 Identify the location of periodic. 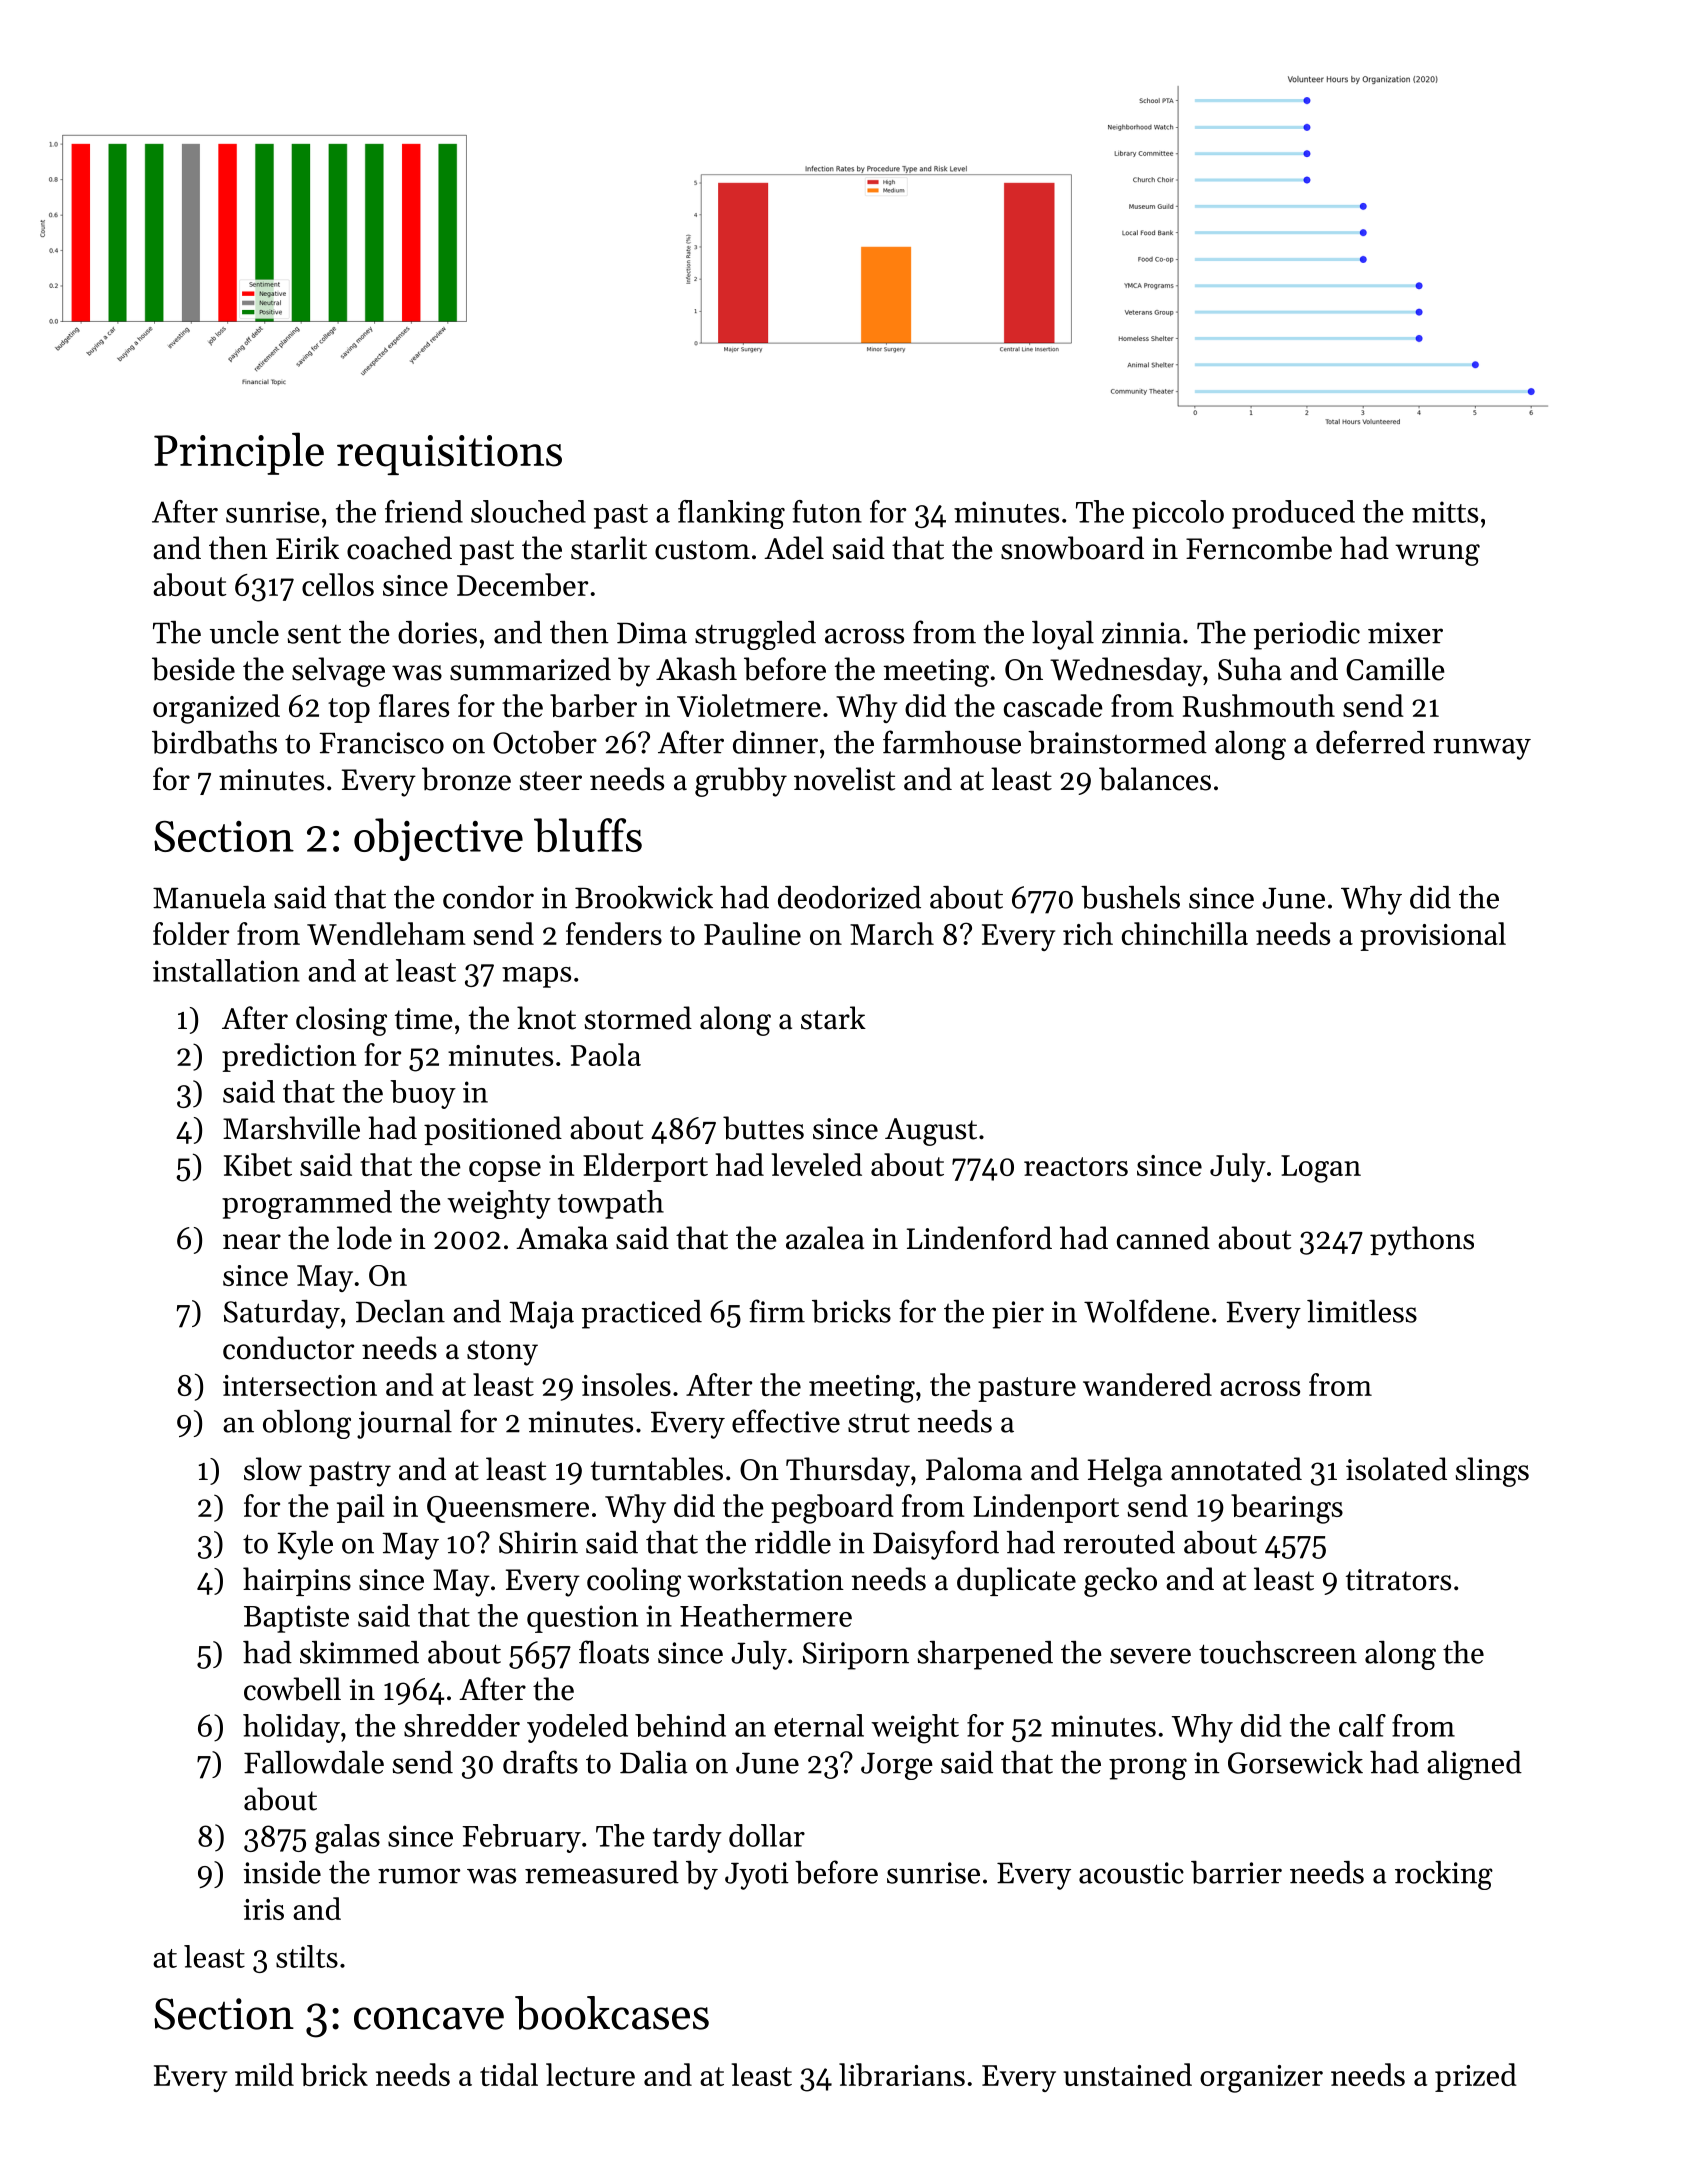
(1306, 635).
